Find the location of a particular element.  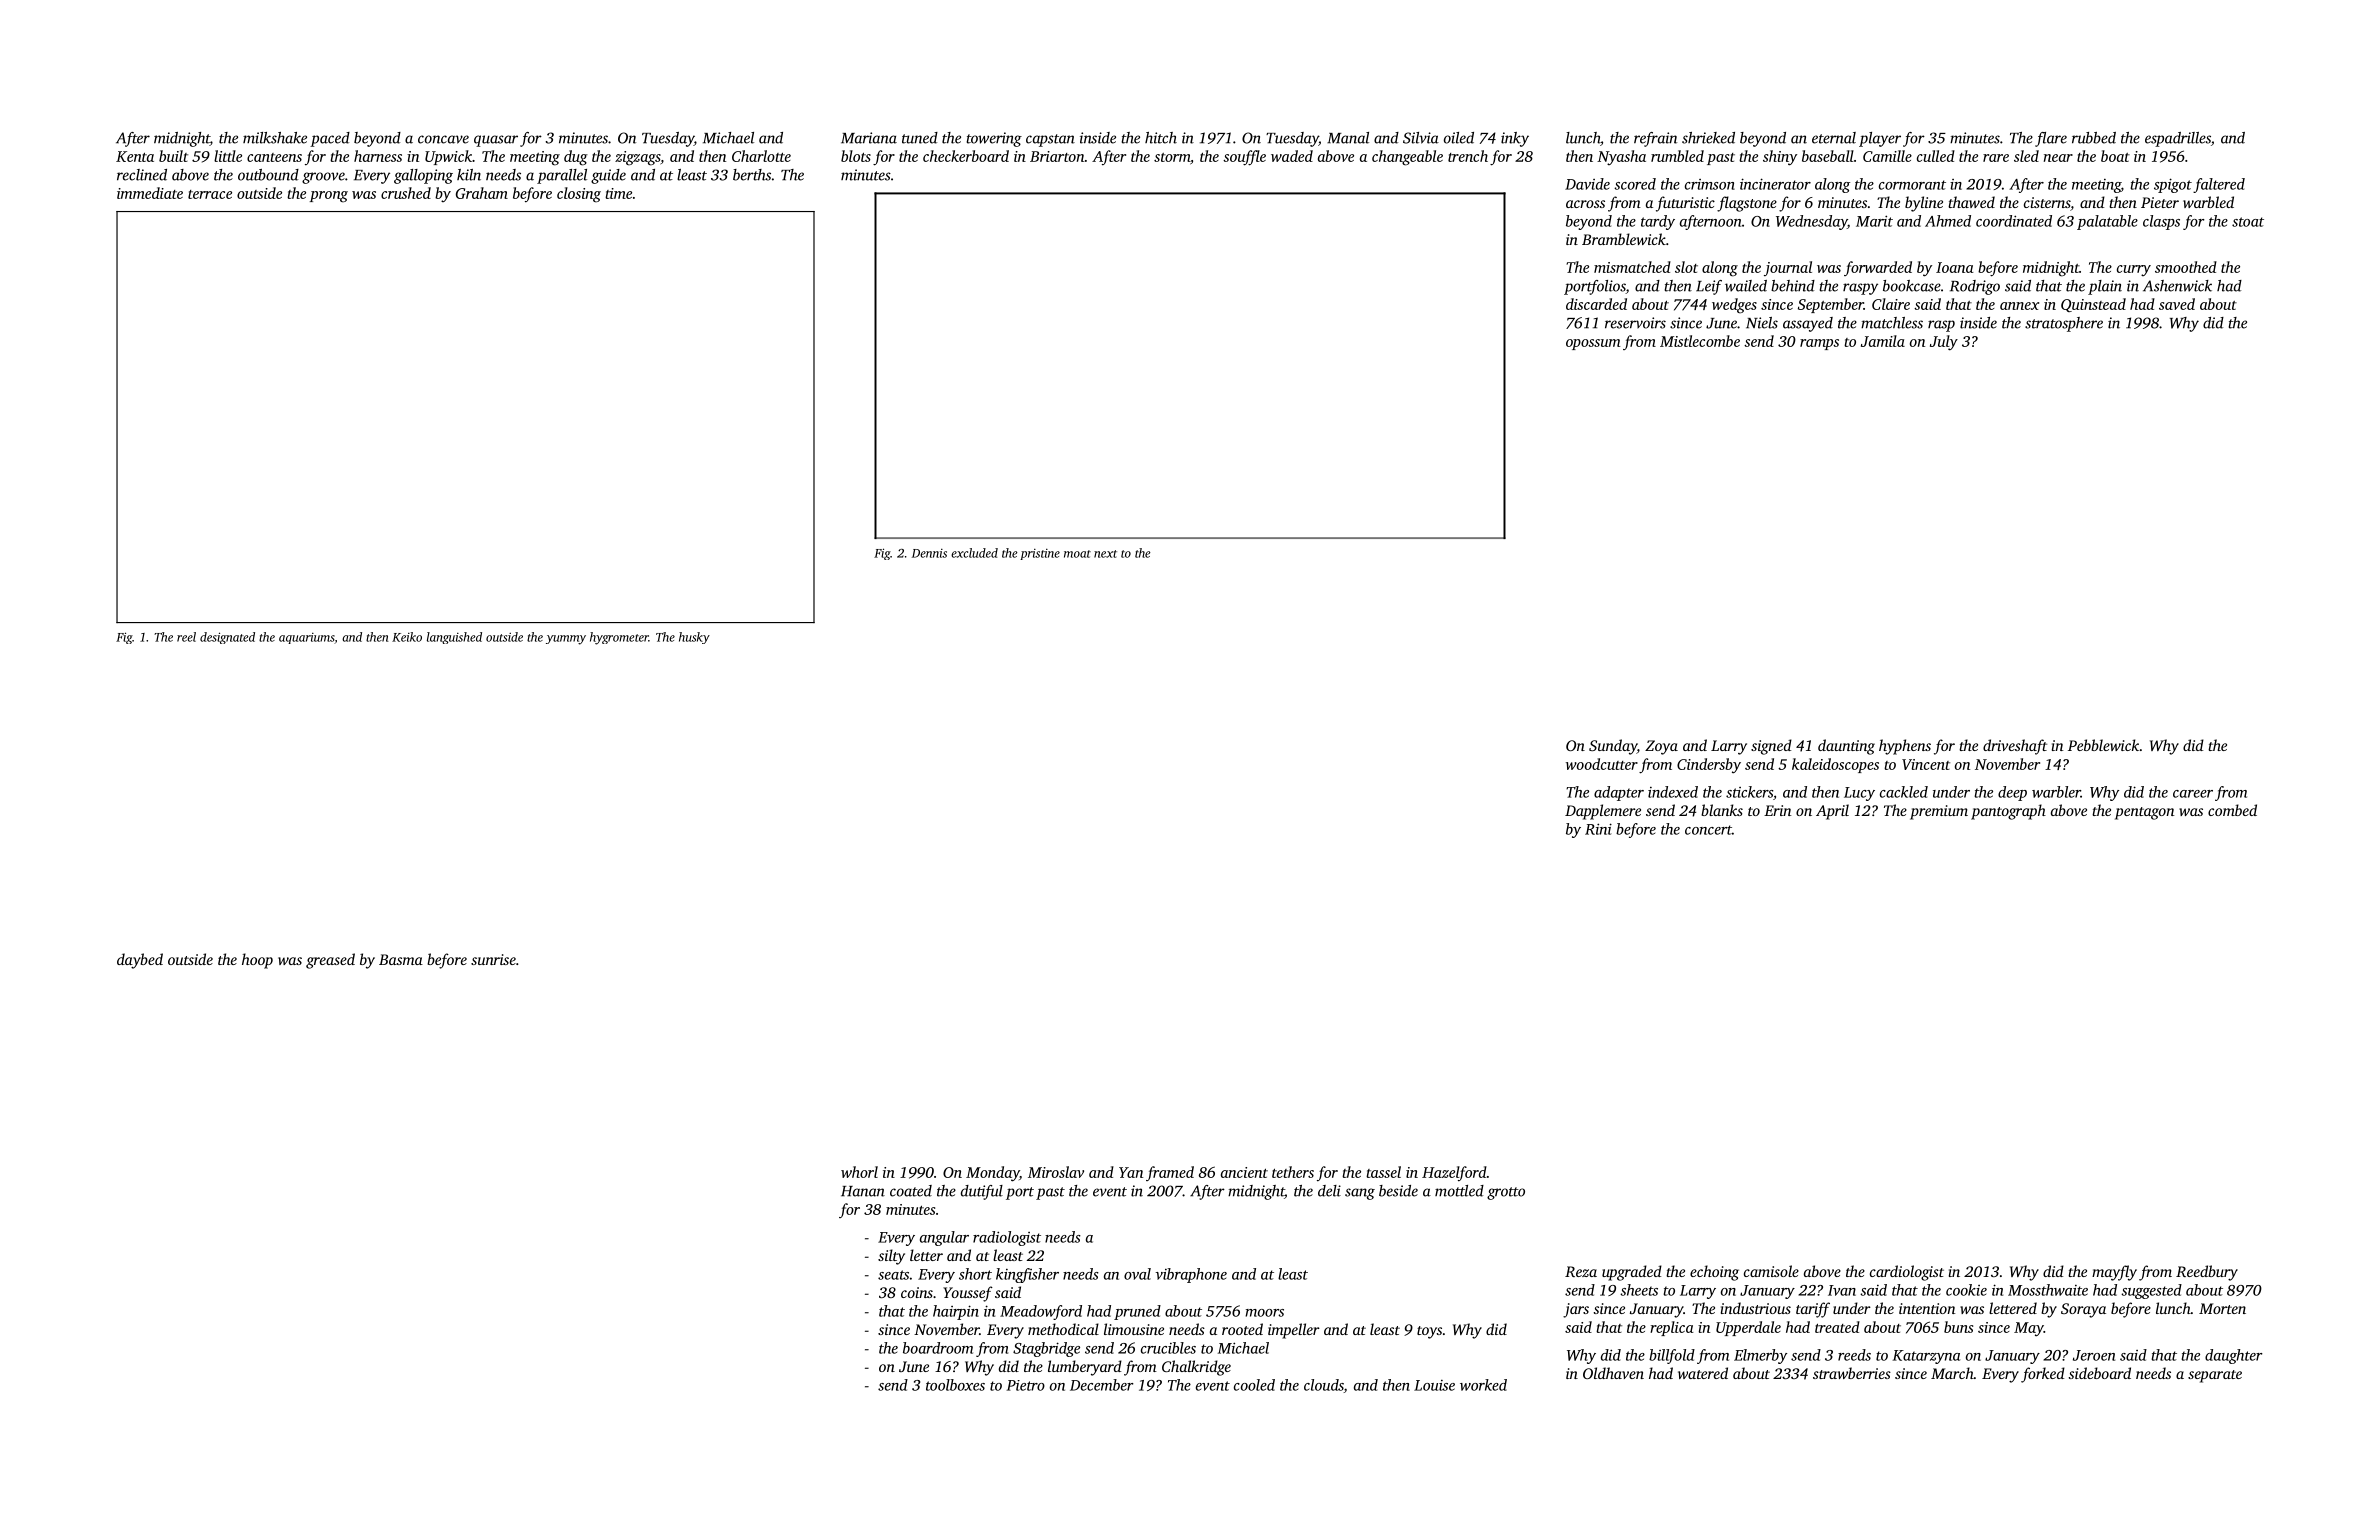

stratosphere is located at coordinates (2064, 324).
